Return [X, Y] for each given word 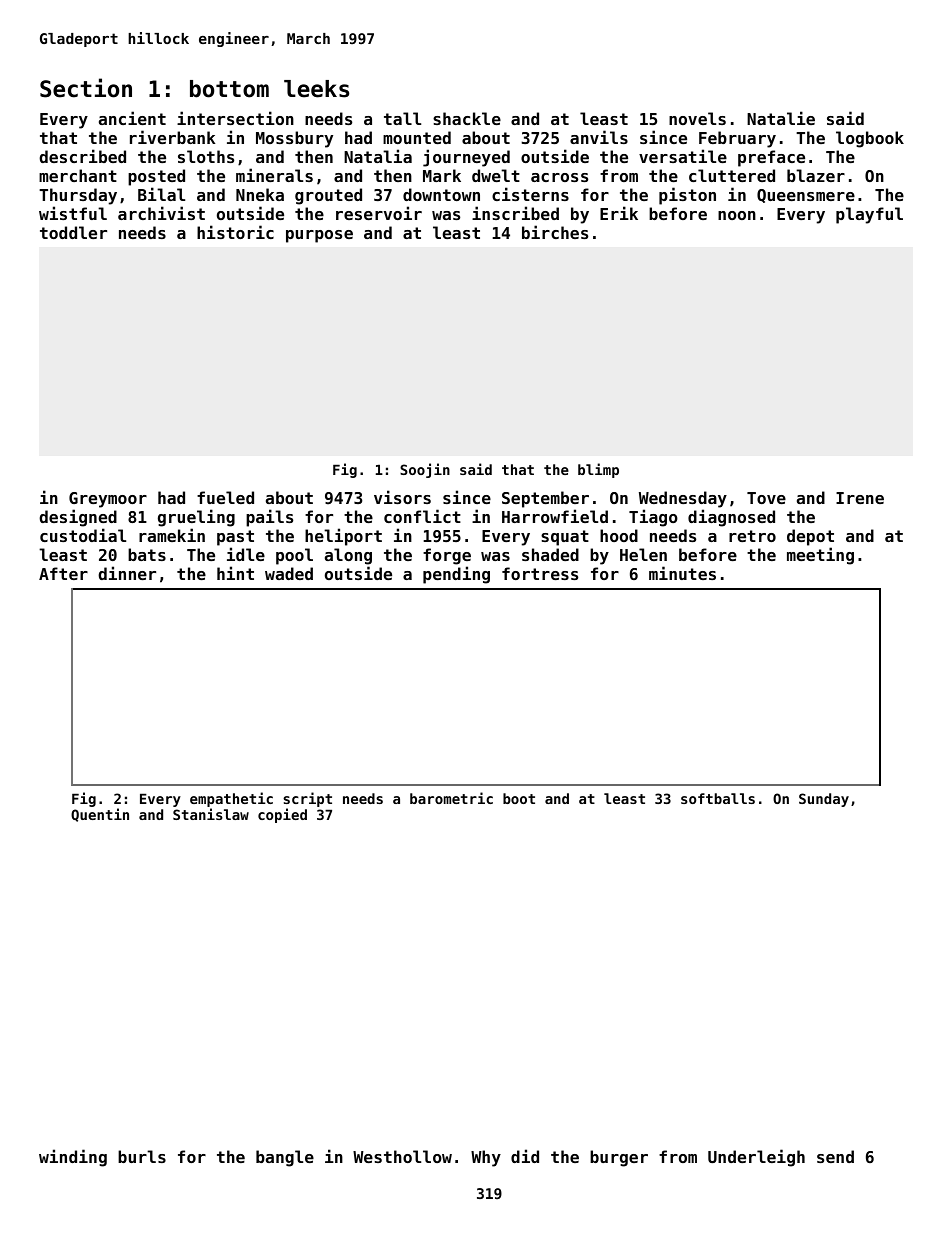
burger [619, 1158]
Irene [860, 498]
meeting [820, 556]
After [63, 573]
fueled [225, 497]
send [835, 1156]
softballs [718, 798]
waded [289, 573]
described [82, 156]
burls [142, 1156]
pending [456, 575]
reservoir [379, 213]
